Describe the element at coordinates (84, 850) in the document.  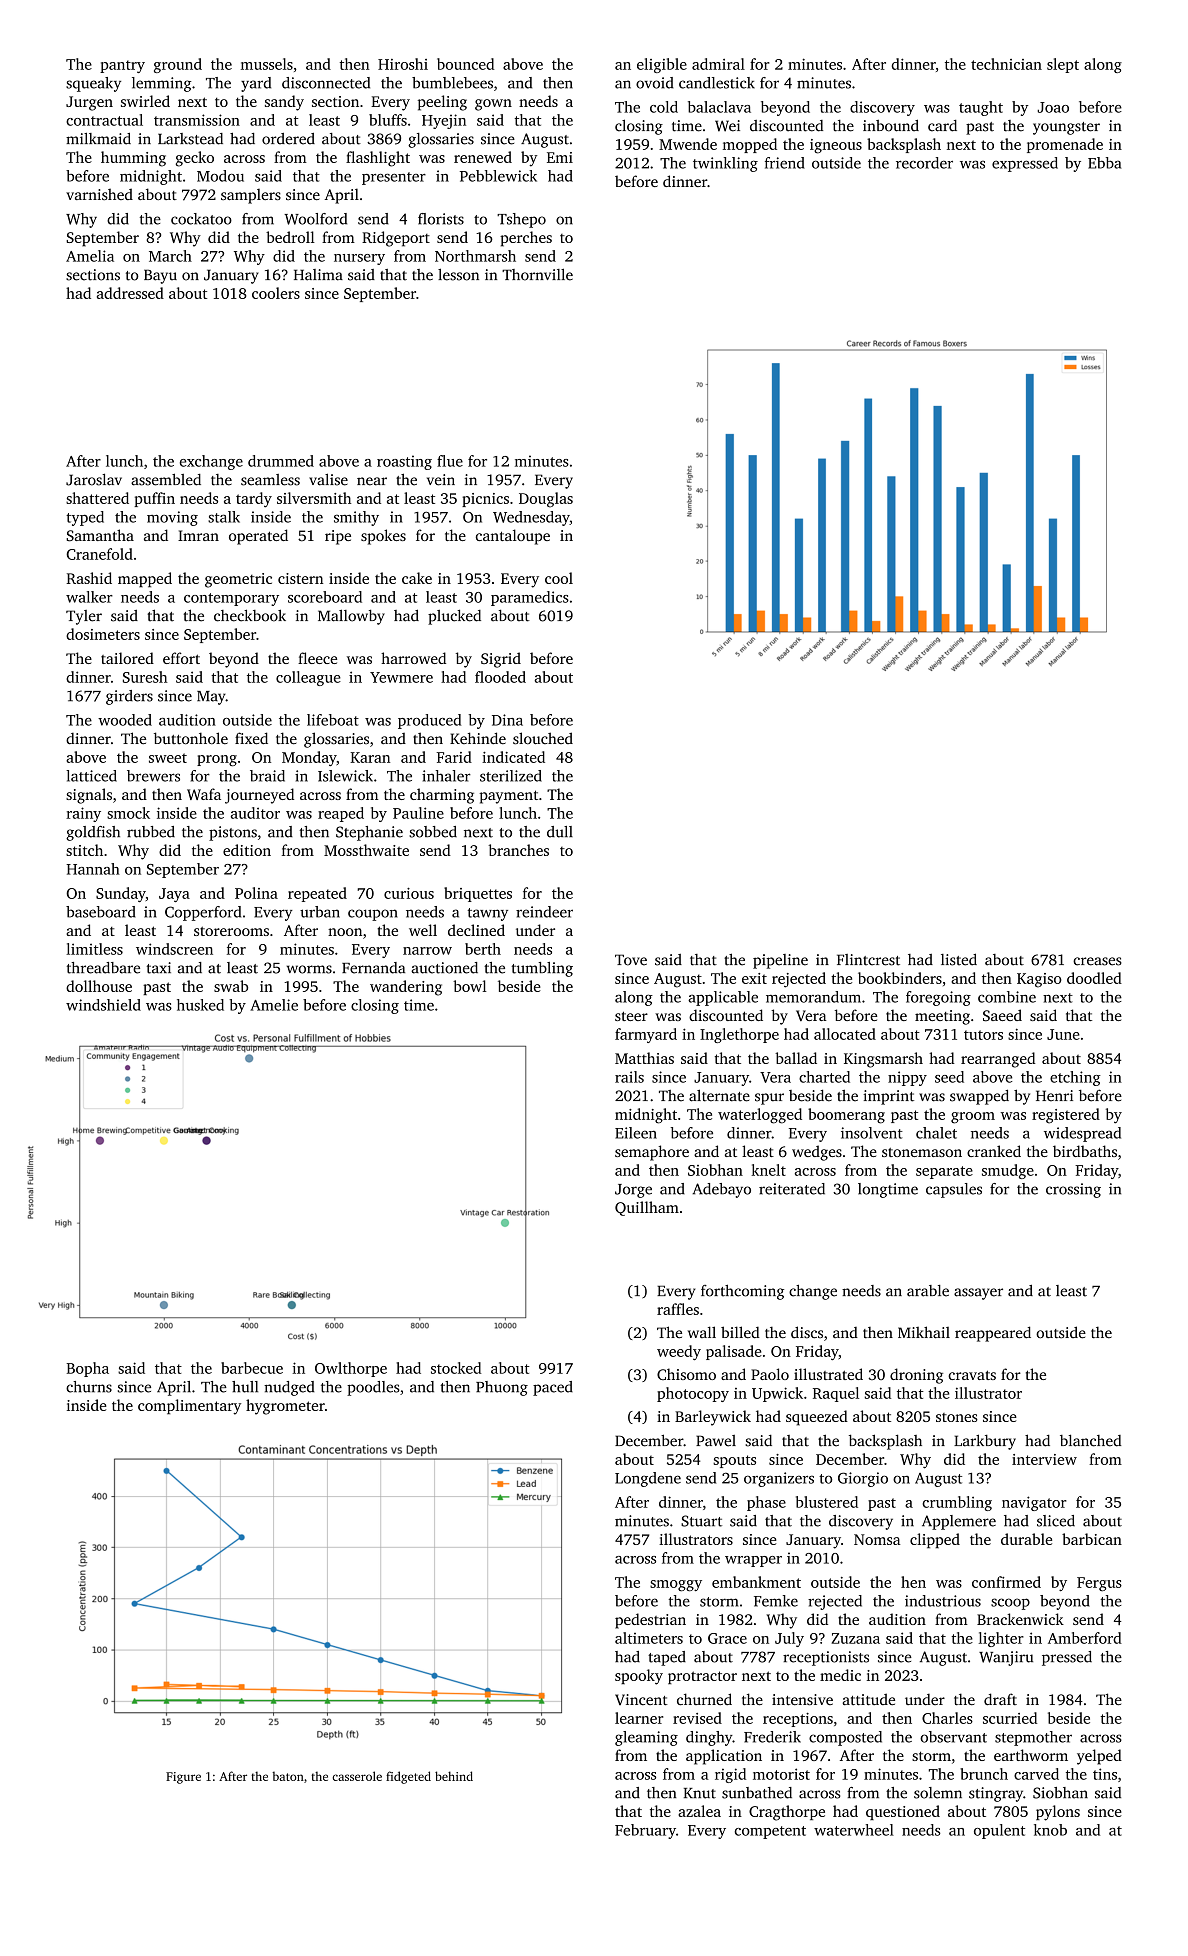
I see `stitch` at that location.
